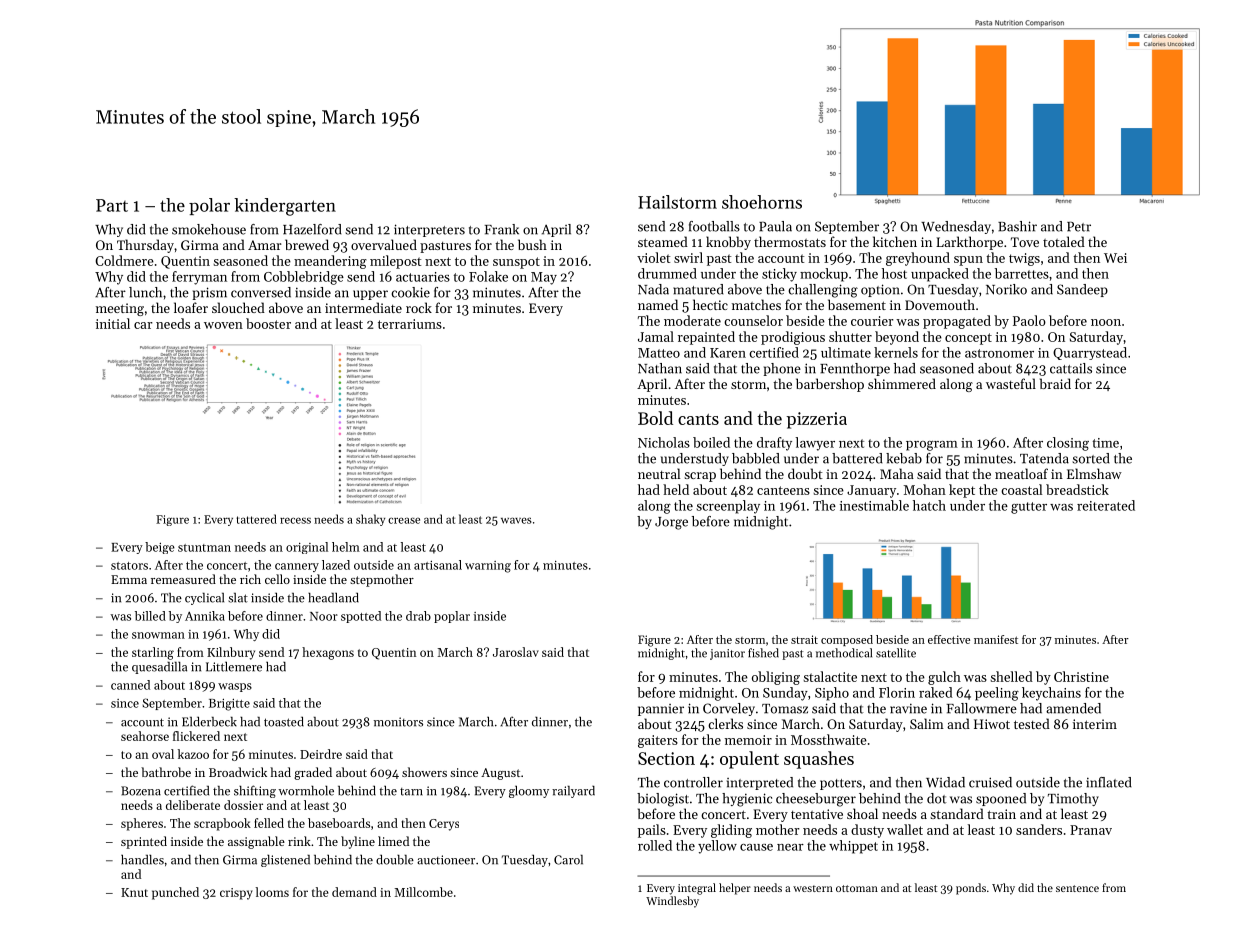  I want to click on recess, so click(295, 520).
